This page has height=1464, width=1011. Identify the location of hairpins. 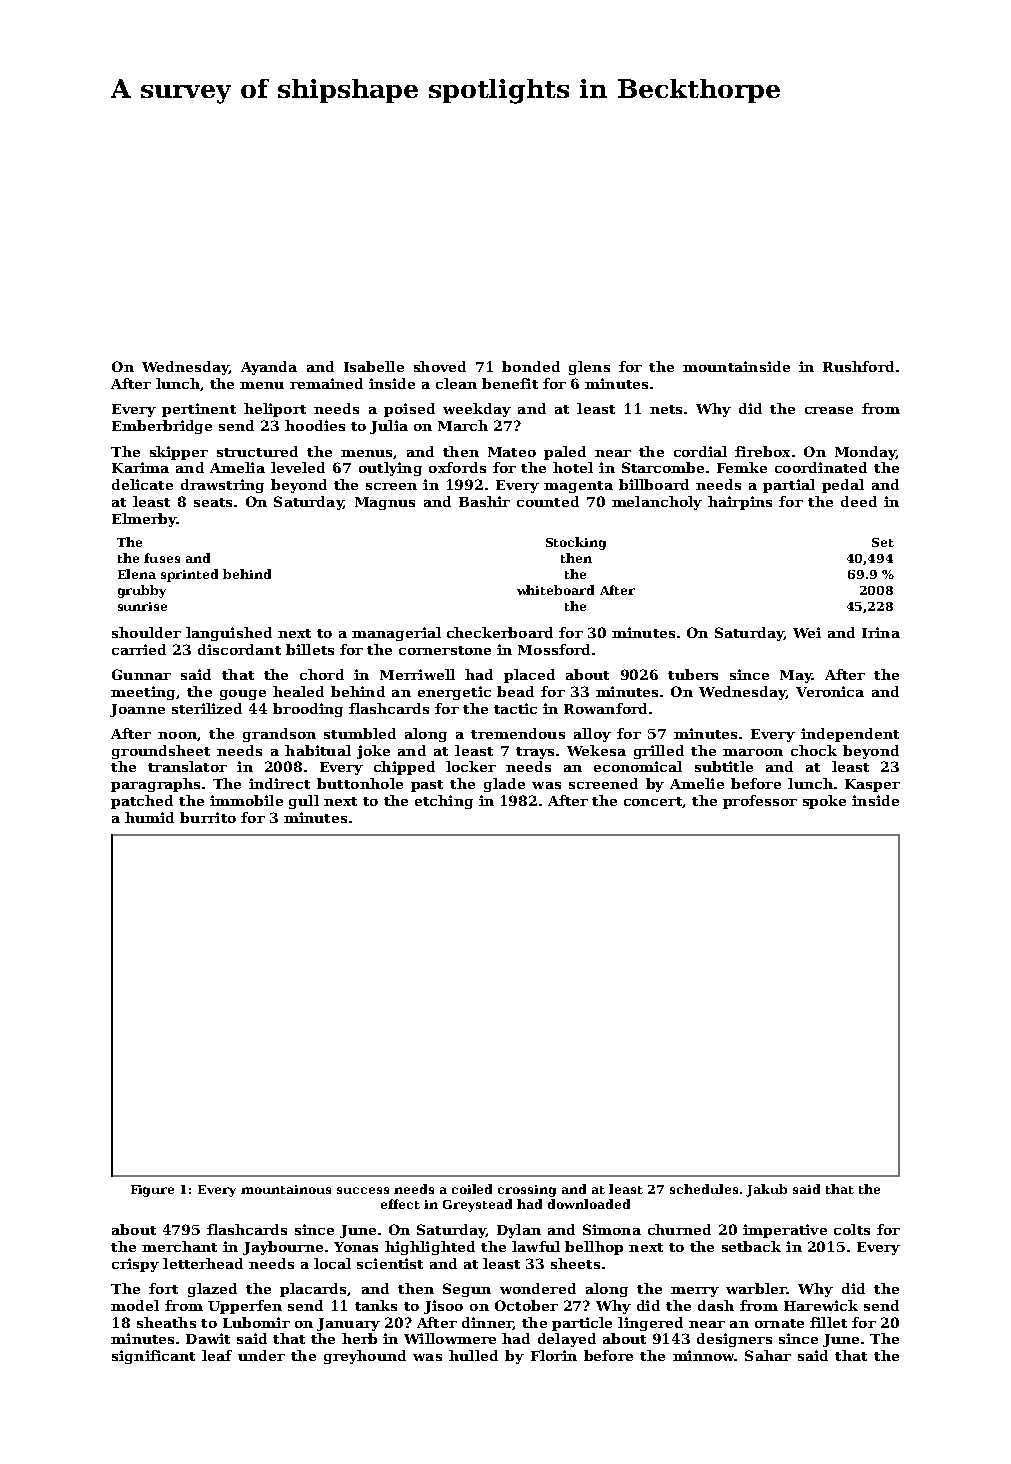
(740, 503).
